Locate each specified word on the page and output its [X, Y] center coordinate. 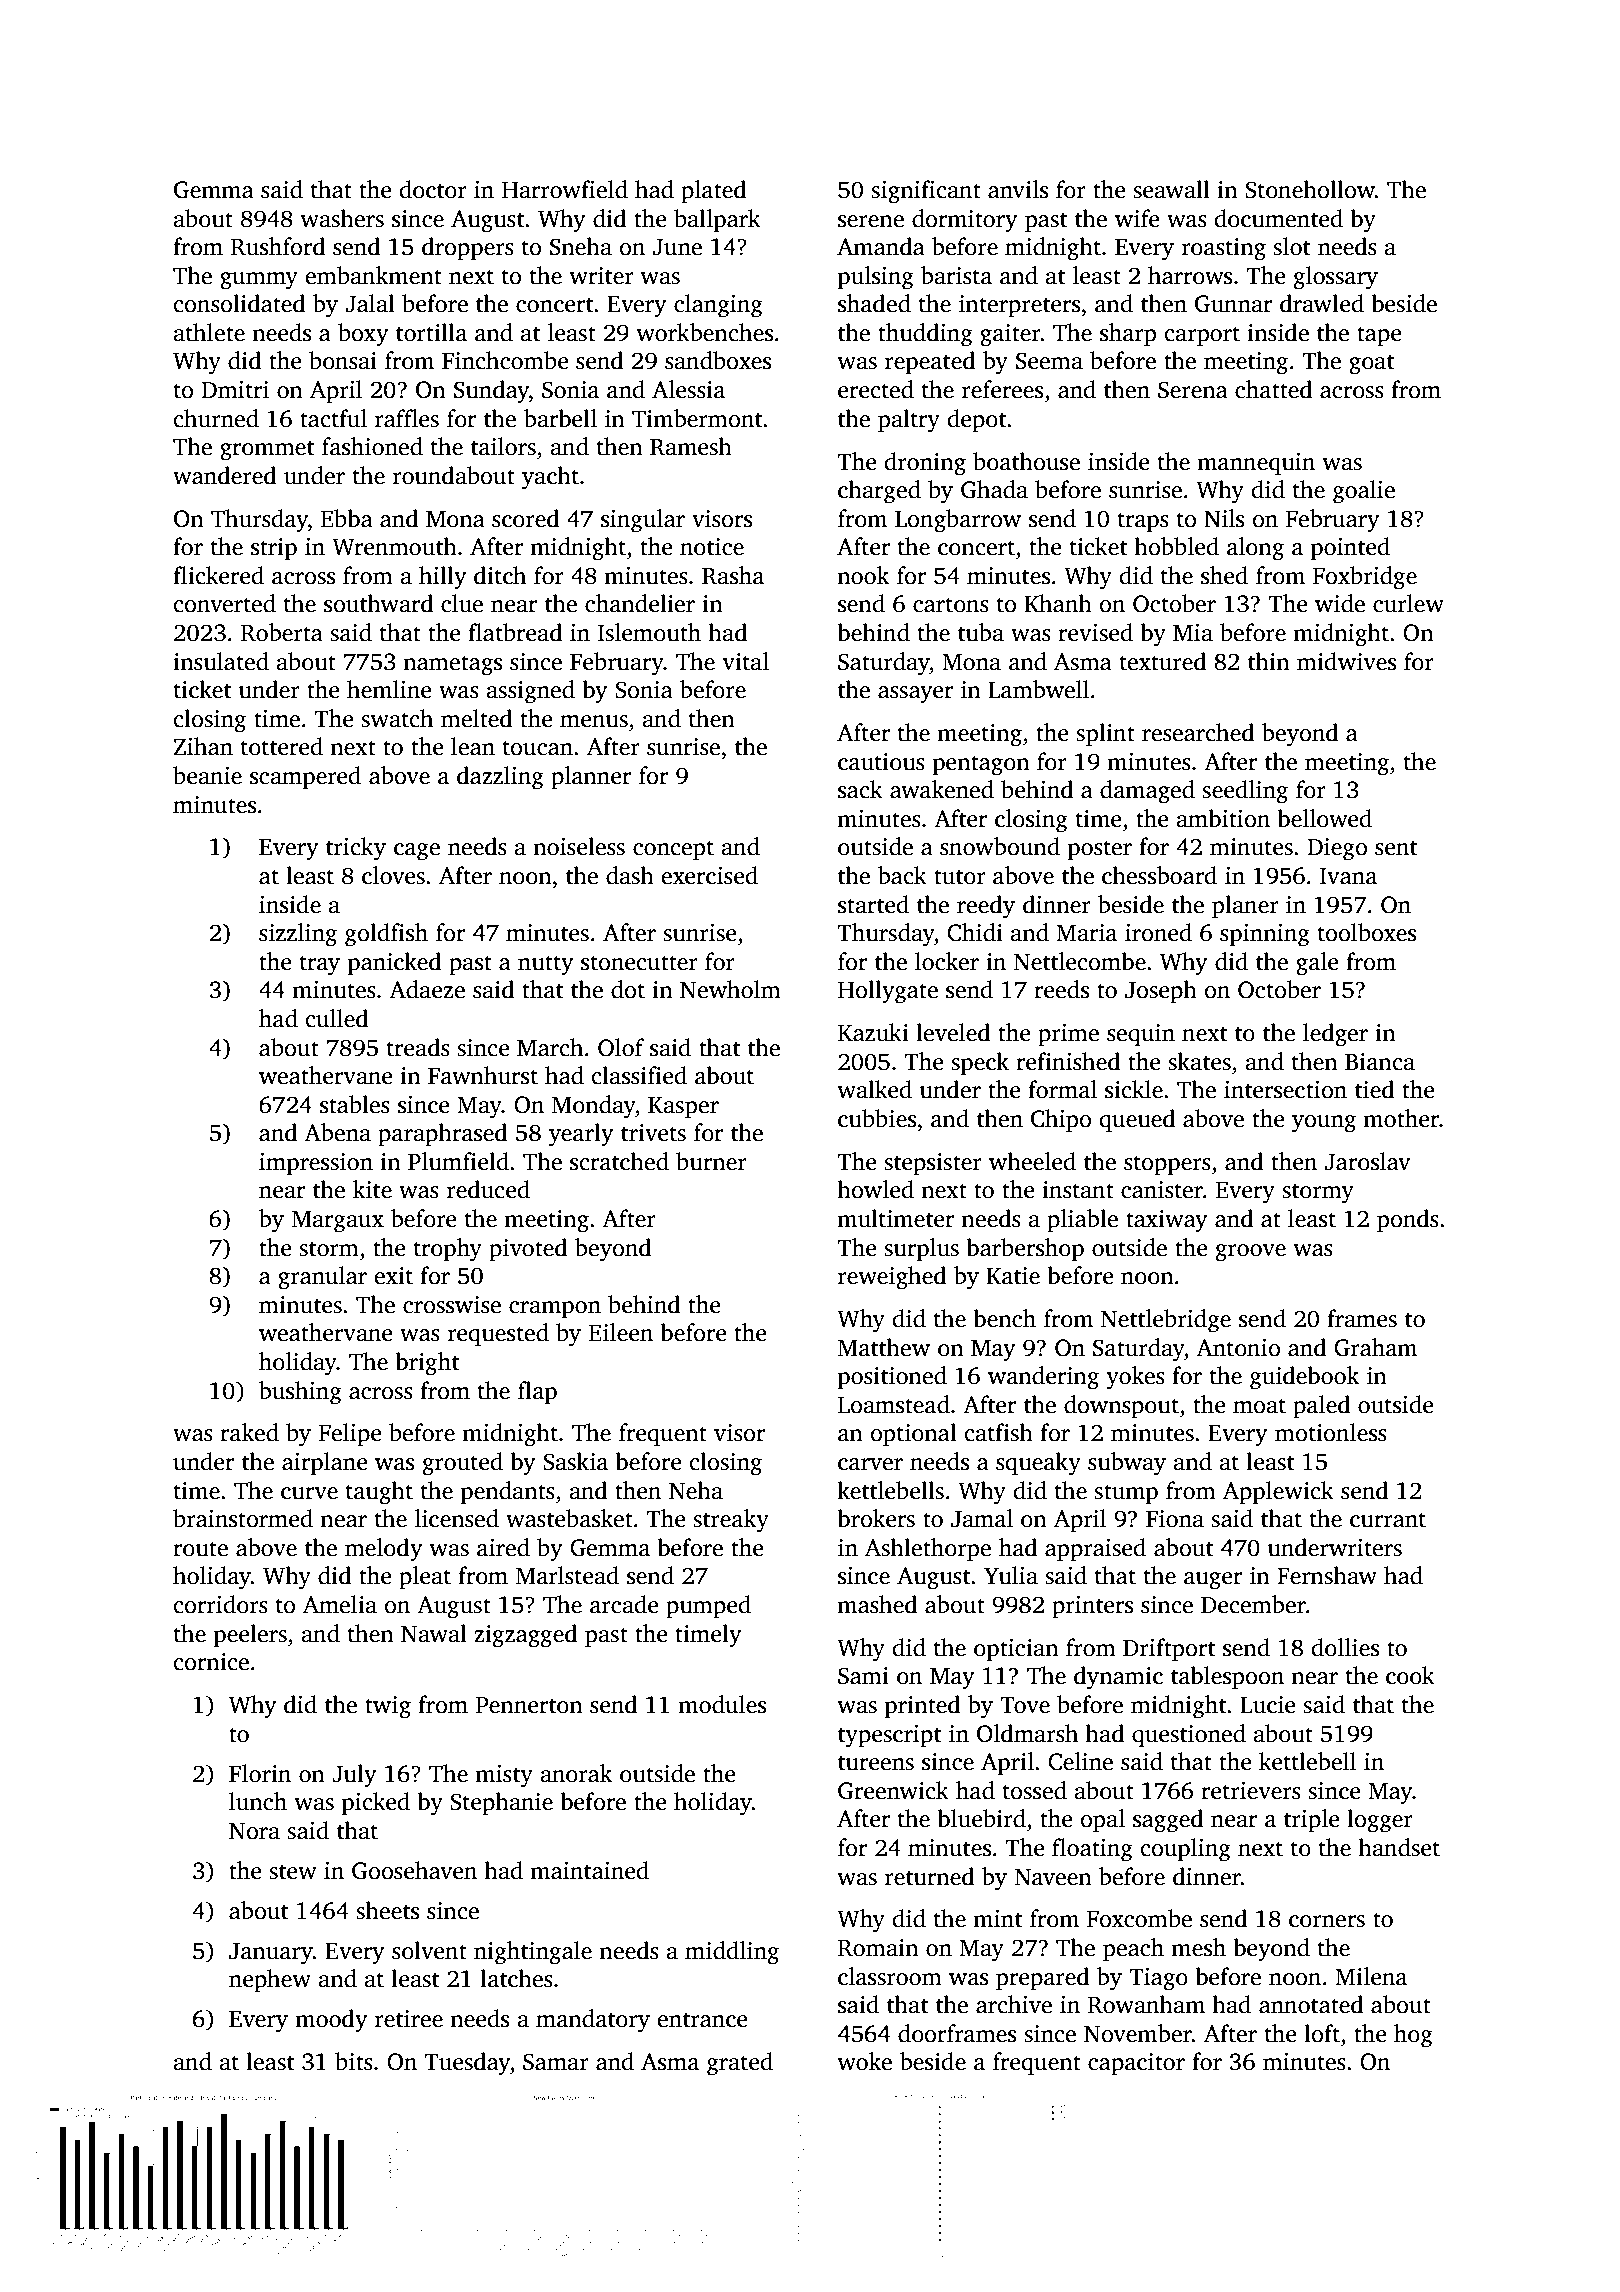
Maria [1086, 933]
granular [322, 1278]
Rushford [278, 246]
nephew [270, 1980]
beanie [207, 775]
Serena [1193, 390]
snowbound [1000, 846]
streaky [731, 1521]
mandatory [593, 2021]
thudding [925, 335]
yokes [1135, 1378]
